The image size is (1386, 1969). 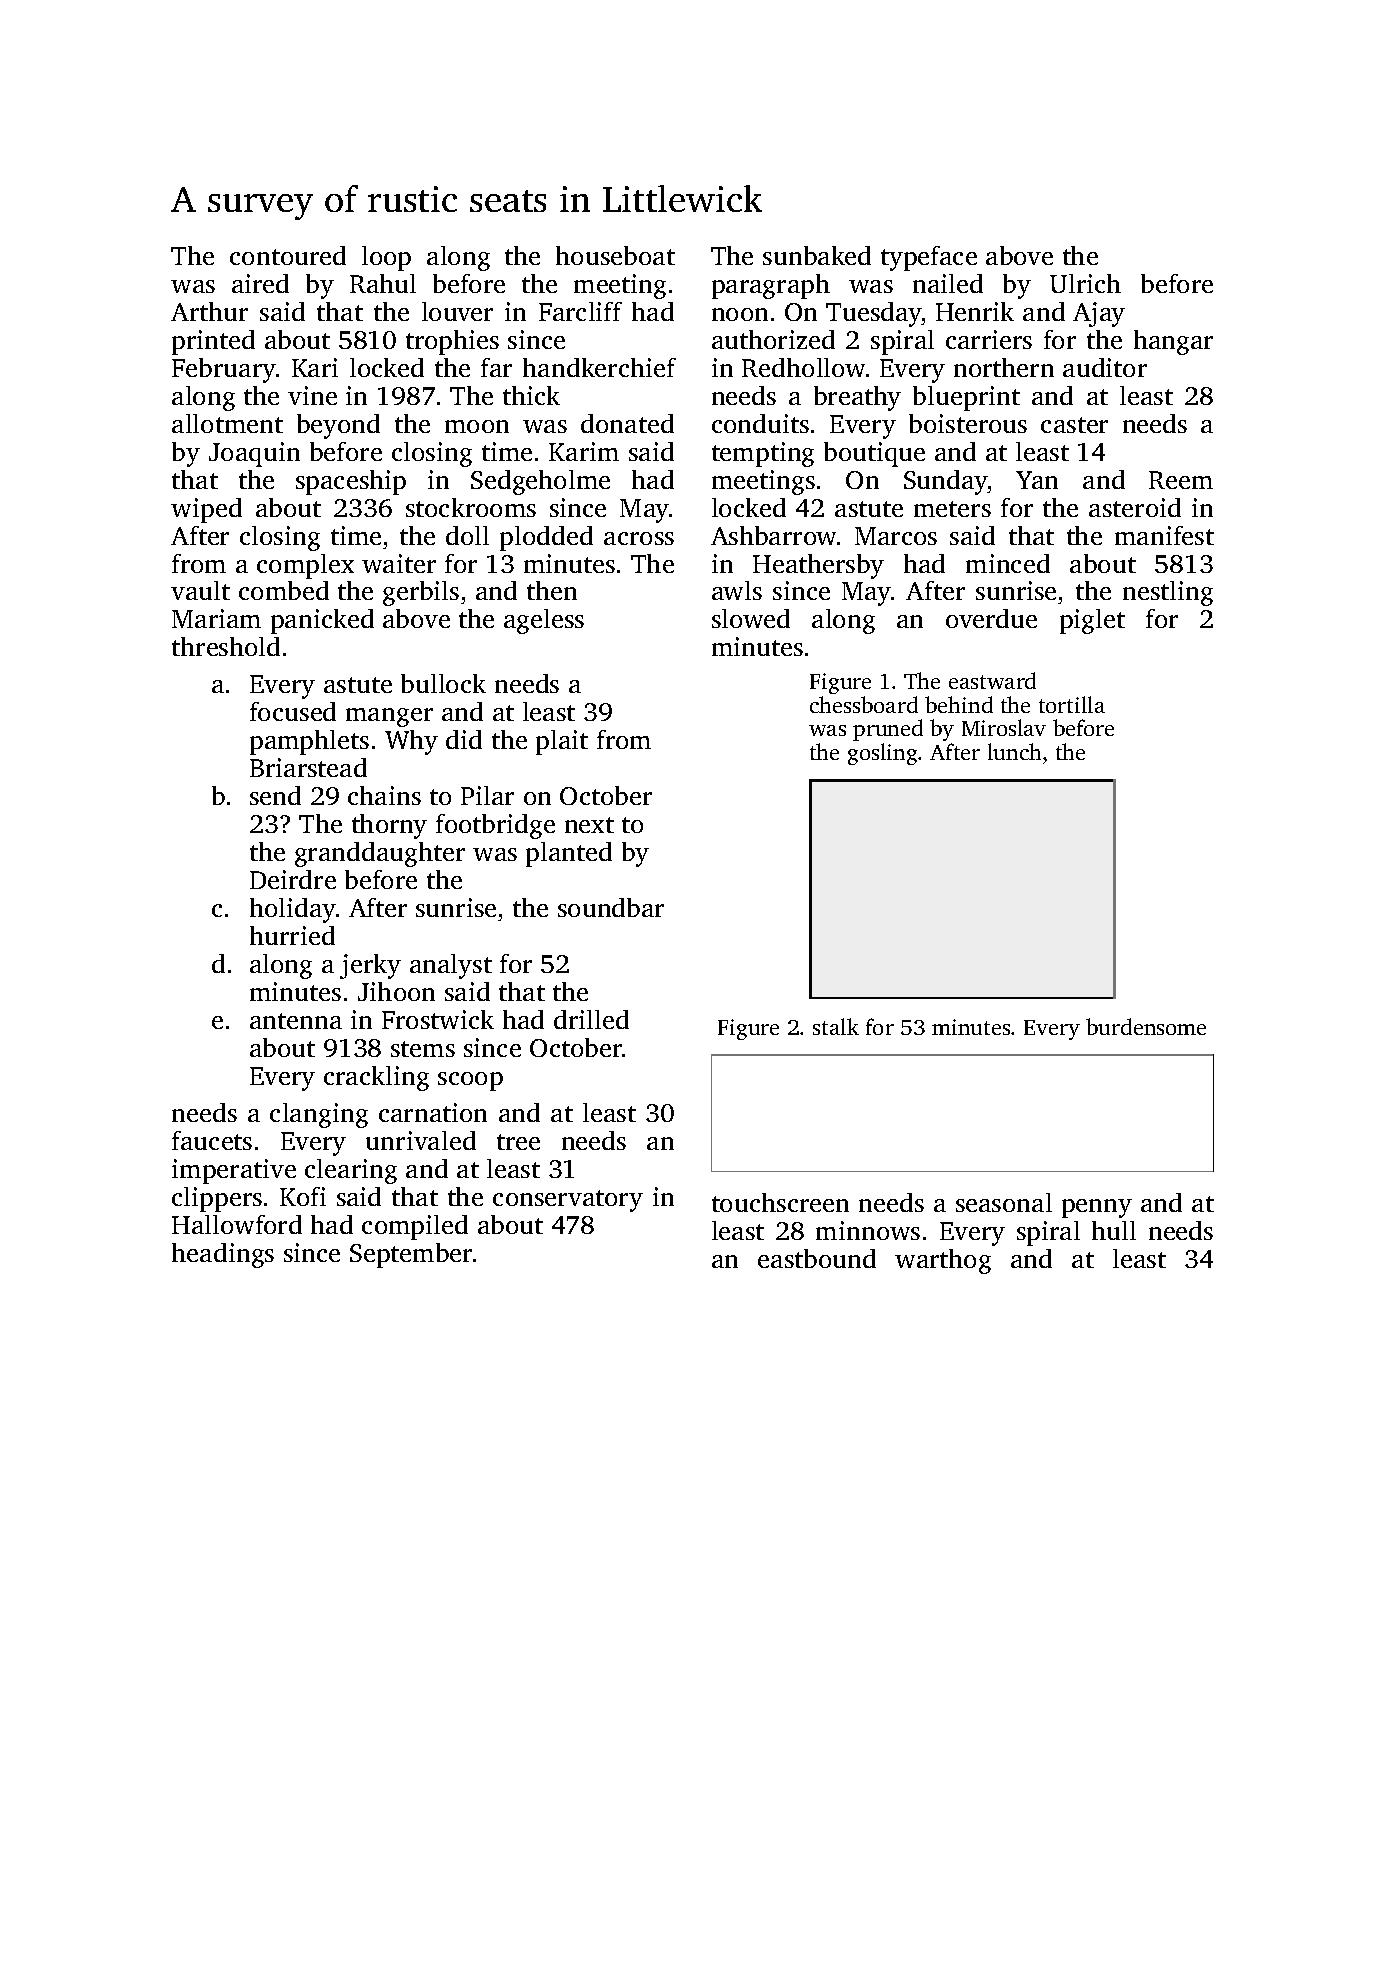 What do you see at coordinates (296, 1021) in the screenshot?
I see `antenna` at bounding box center [296, 1021].
